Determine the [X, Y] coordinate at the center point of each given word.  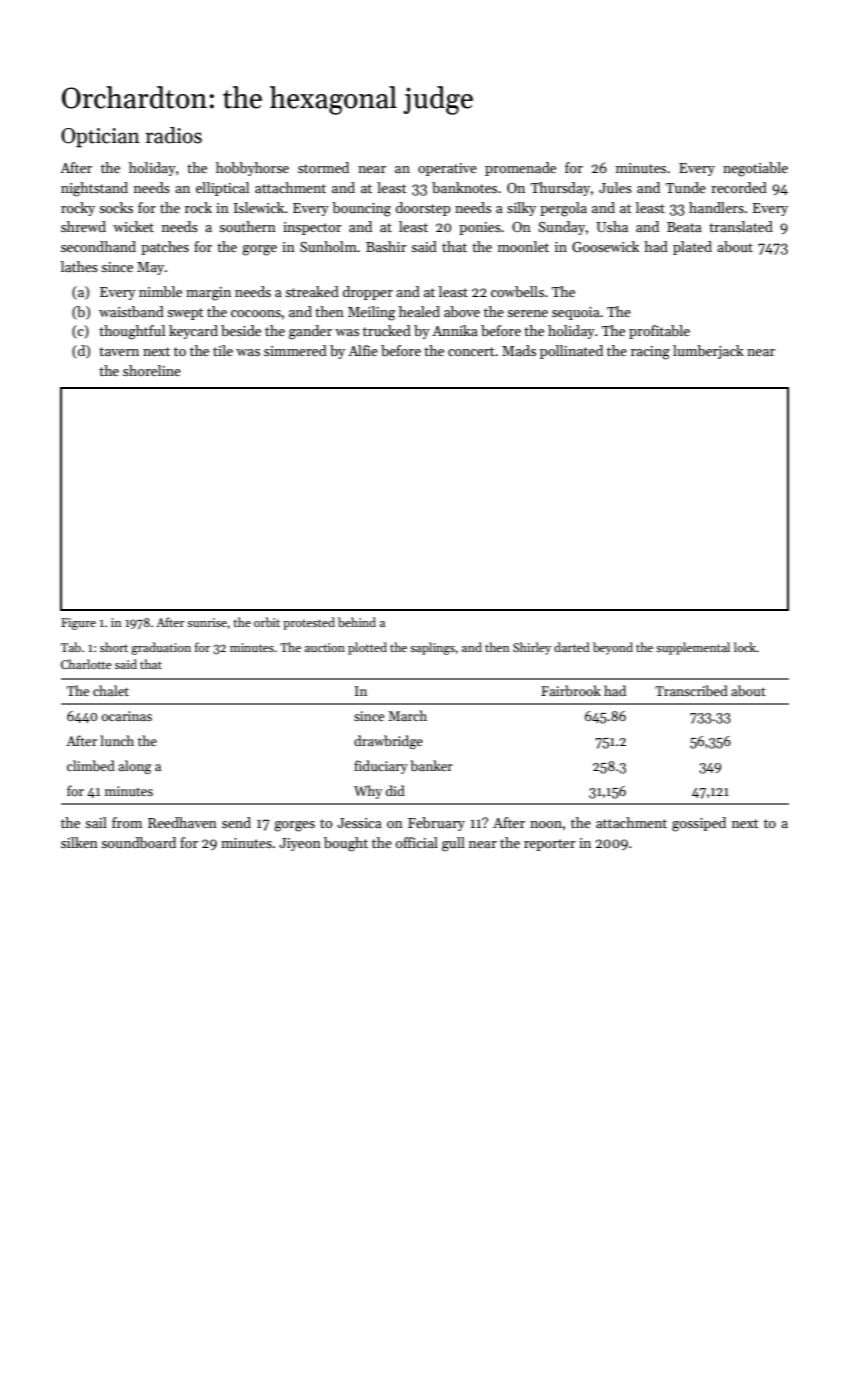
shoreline [152, 370]
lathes [79, 266]
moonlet [523, 246]
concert [471, 351]
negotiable [755, 169]
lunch [117, 740]
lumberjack [708, 352]
